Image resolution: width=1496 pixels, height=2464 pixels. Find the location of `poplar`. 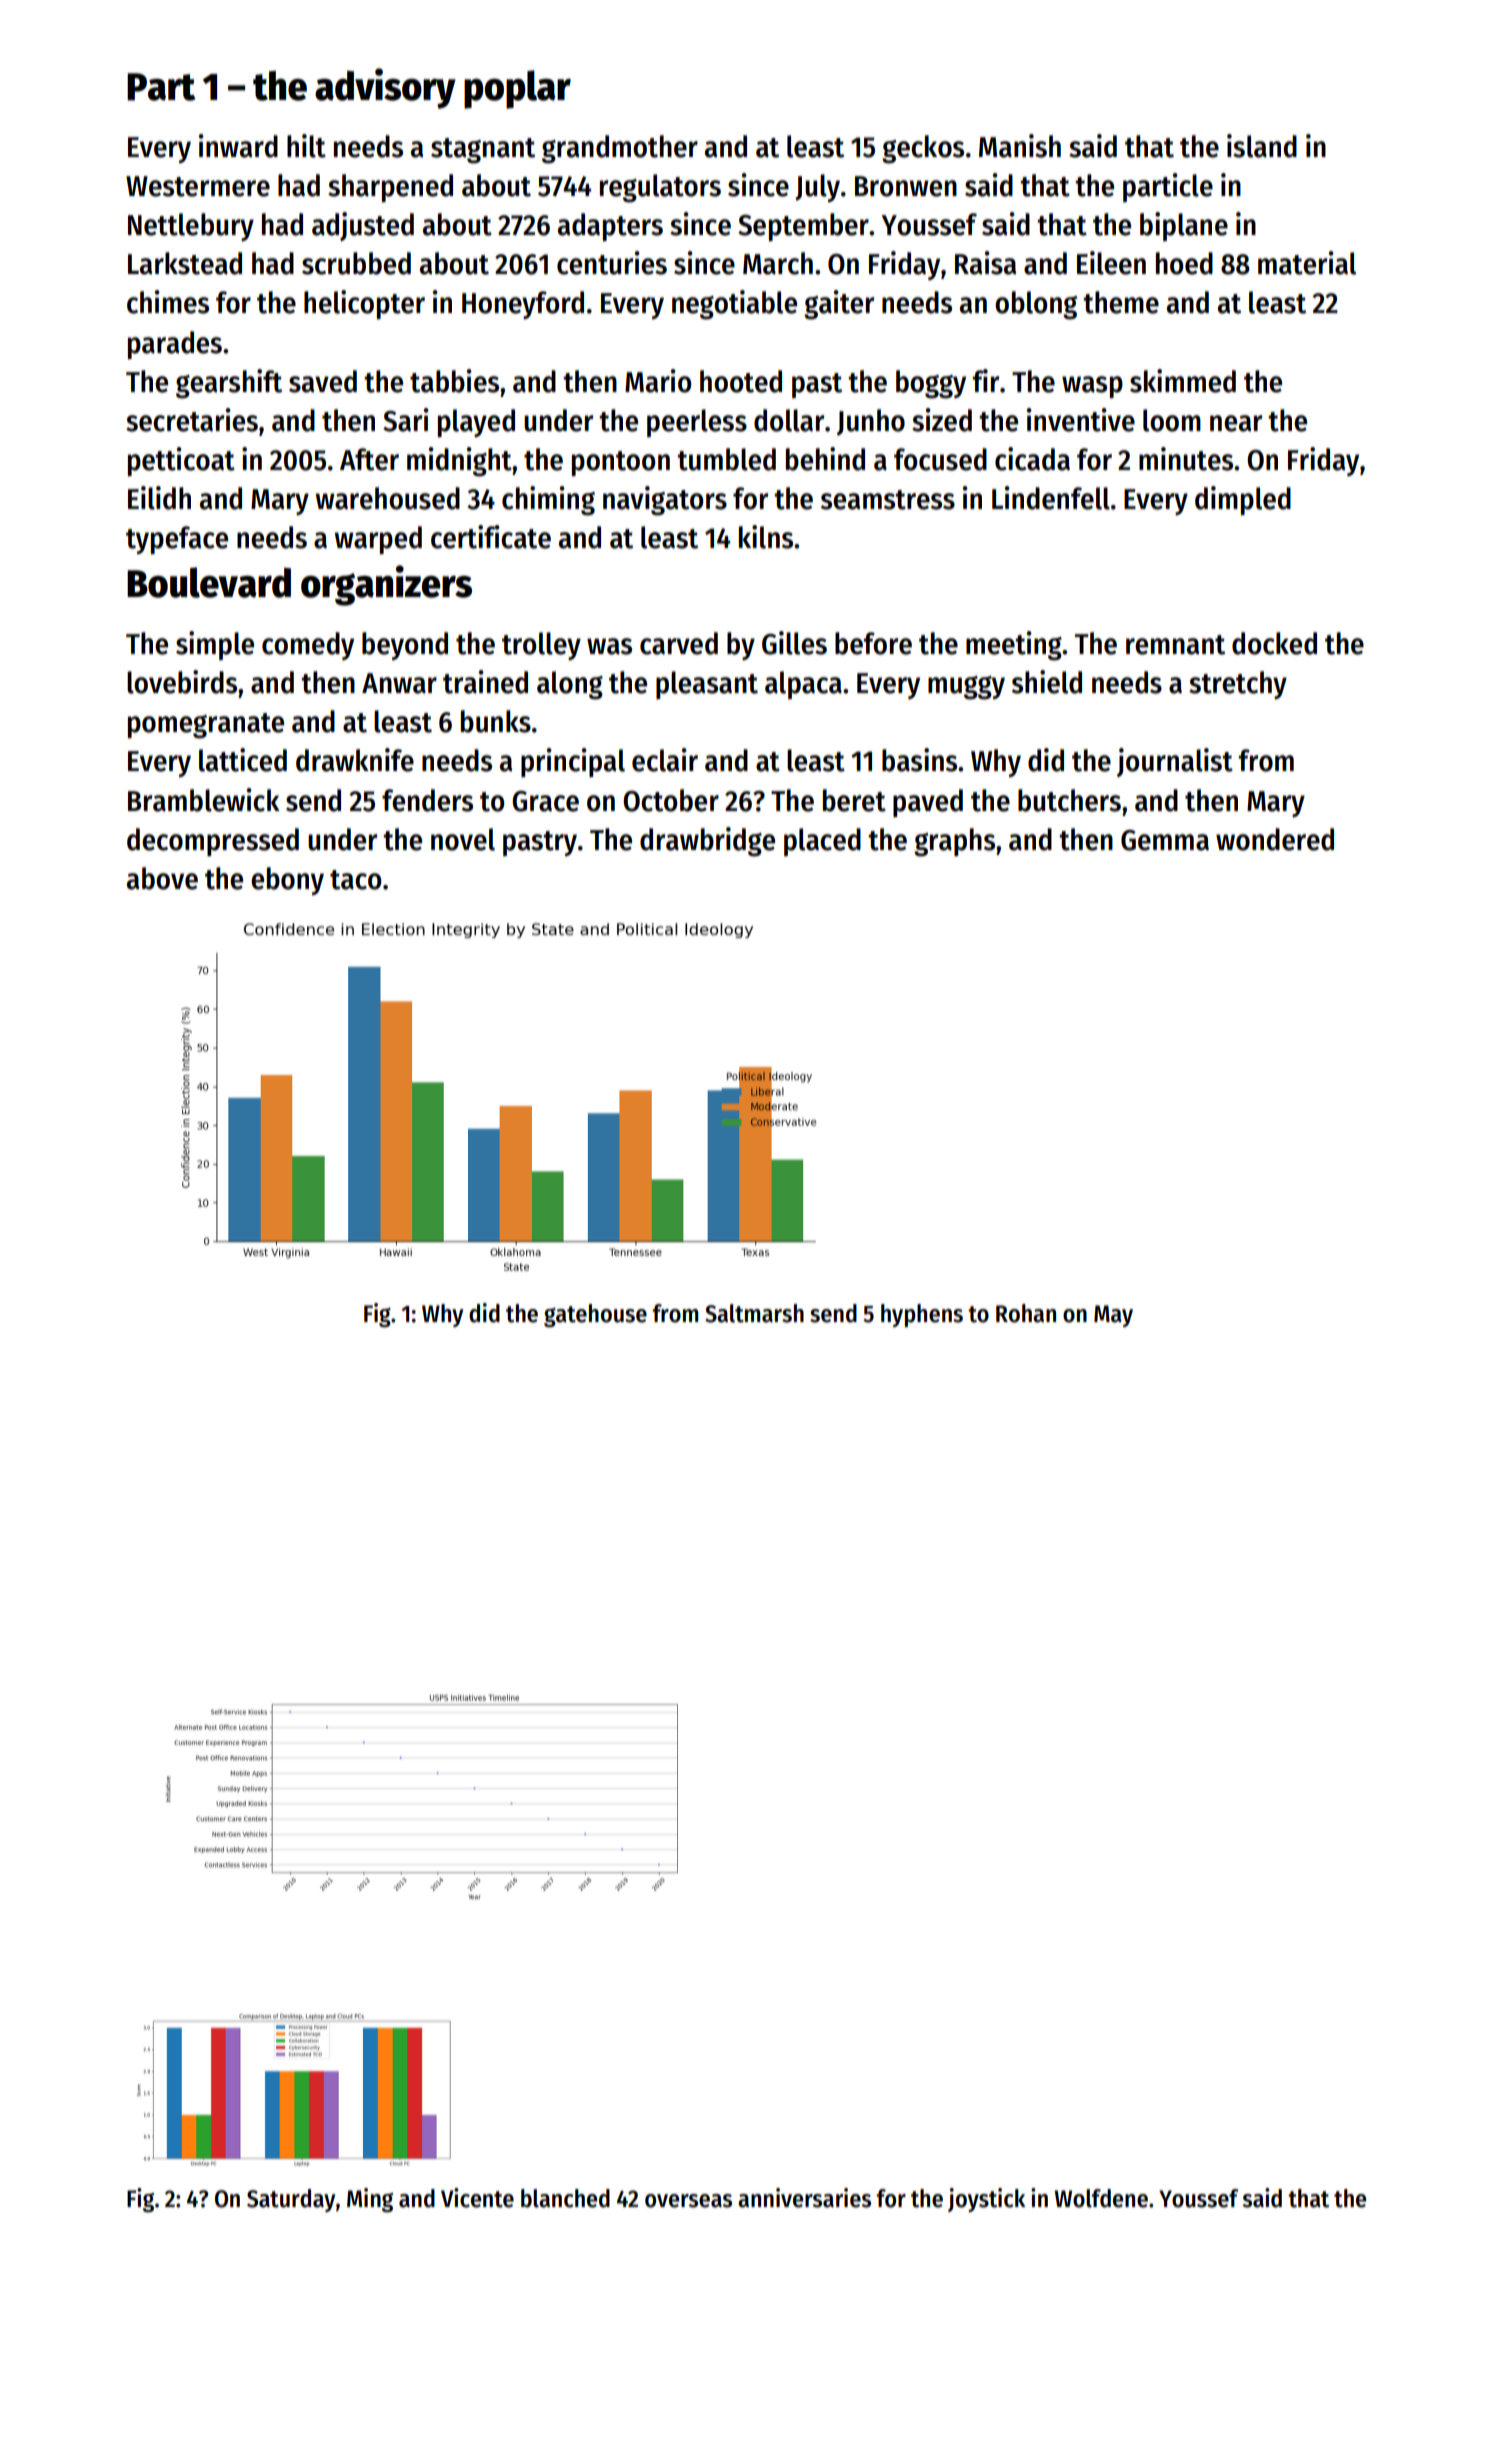

poplar is located at coordinates (517, 89).
